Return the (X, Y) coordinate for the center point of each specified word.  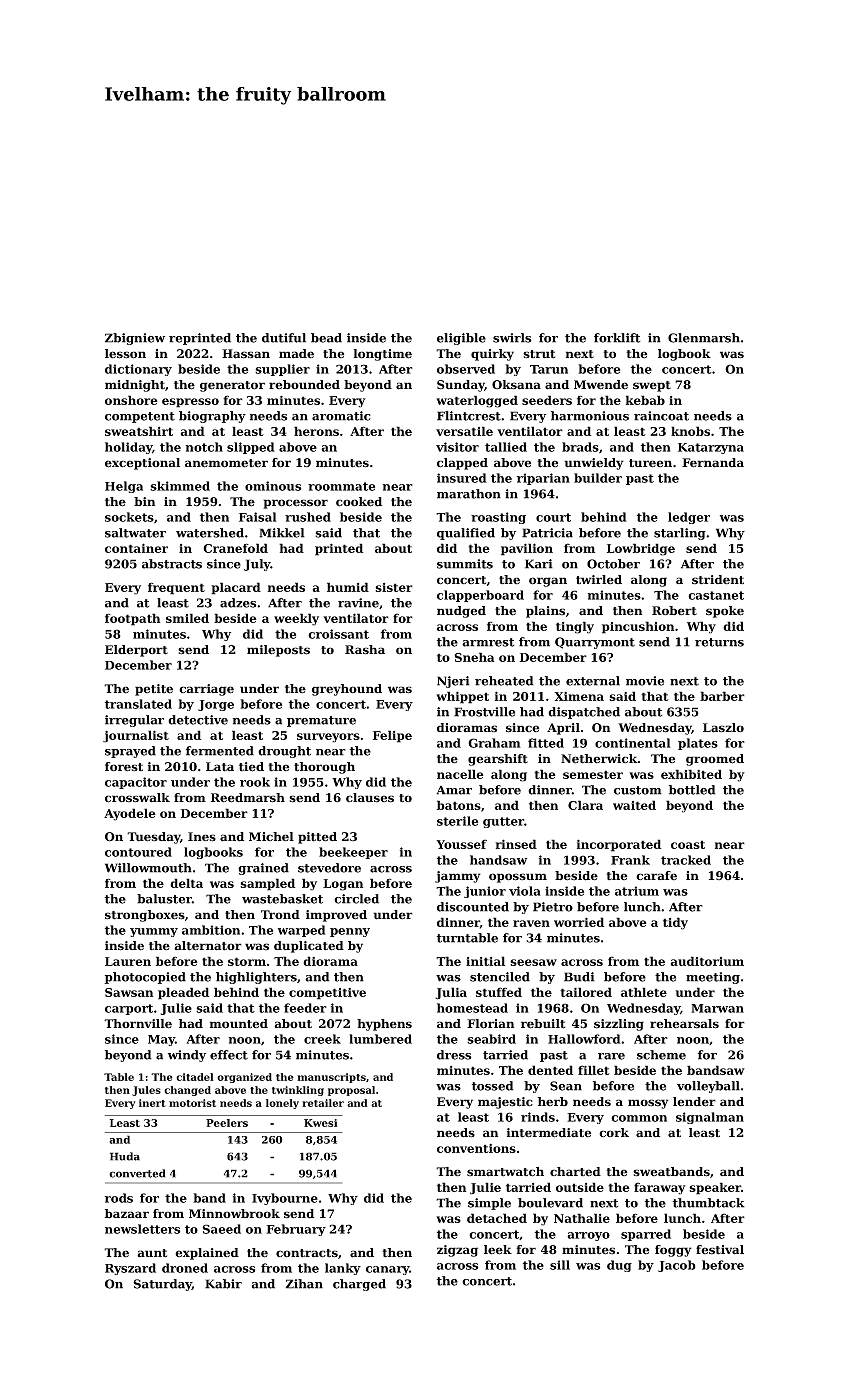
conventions (476, 1148)
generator (232, 386)
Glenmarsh (704, 338)
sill (560, 1265)
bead (326, 338)
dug (619, 1266)
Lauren (128, 961)
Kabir (223, 1284)
